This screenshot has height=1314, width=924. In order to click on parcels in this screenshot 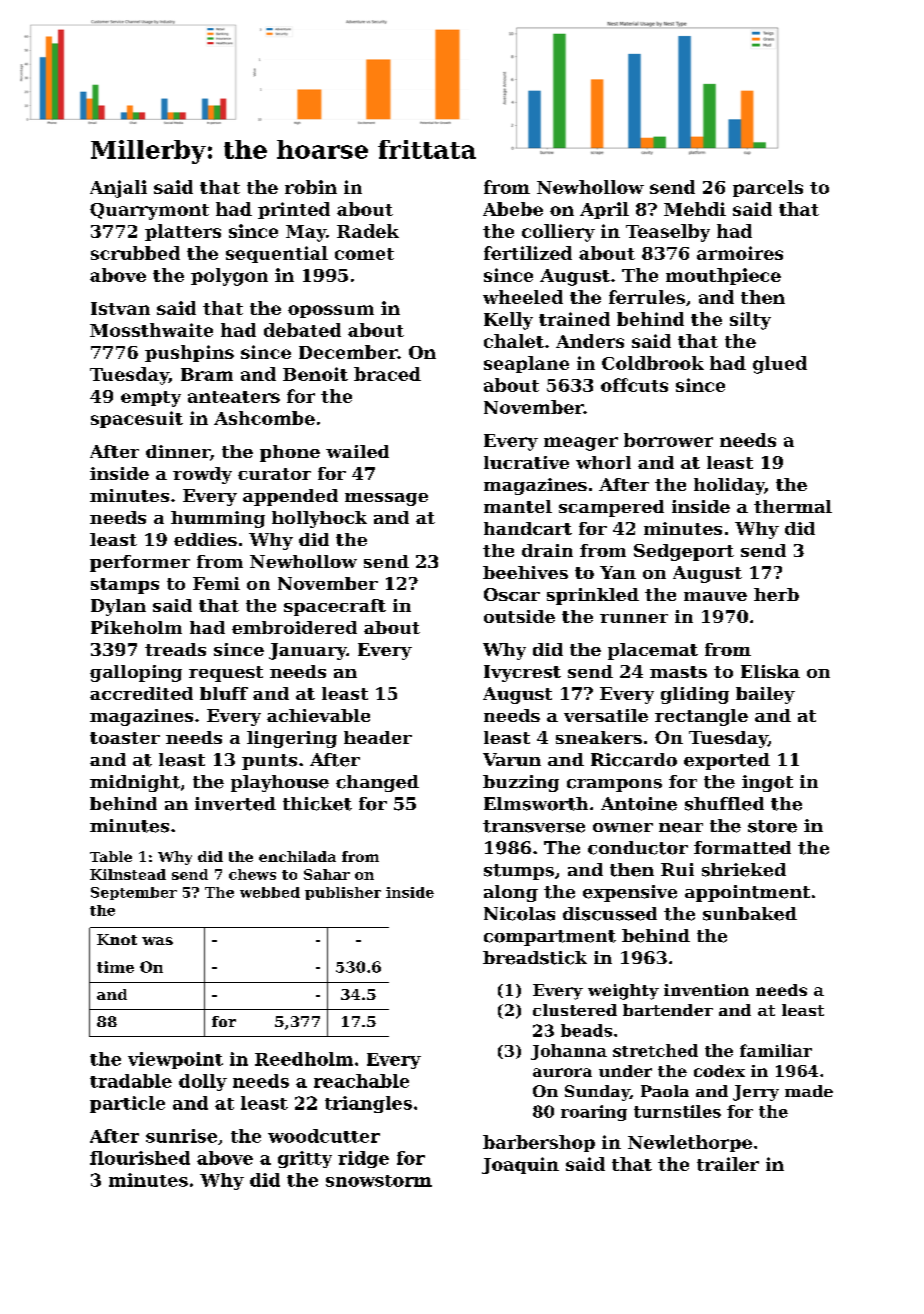, I will do `click(768, 188)`.
